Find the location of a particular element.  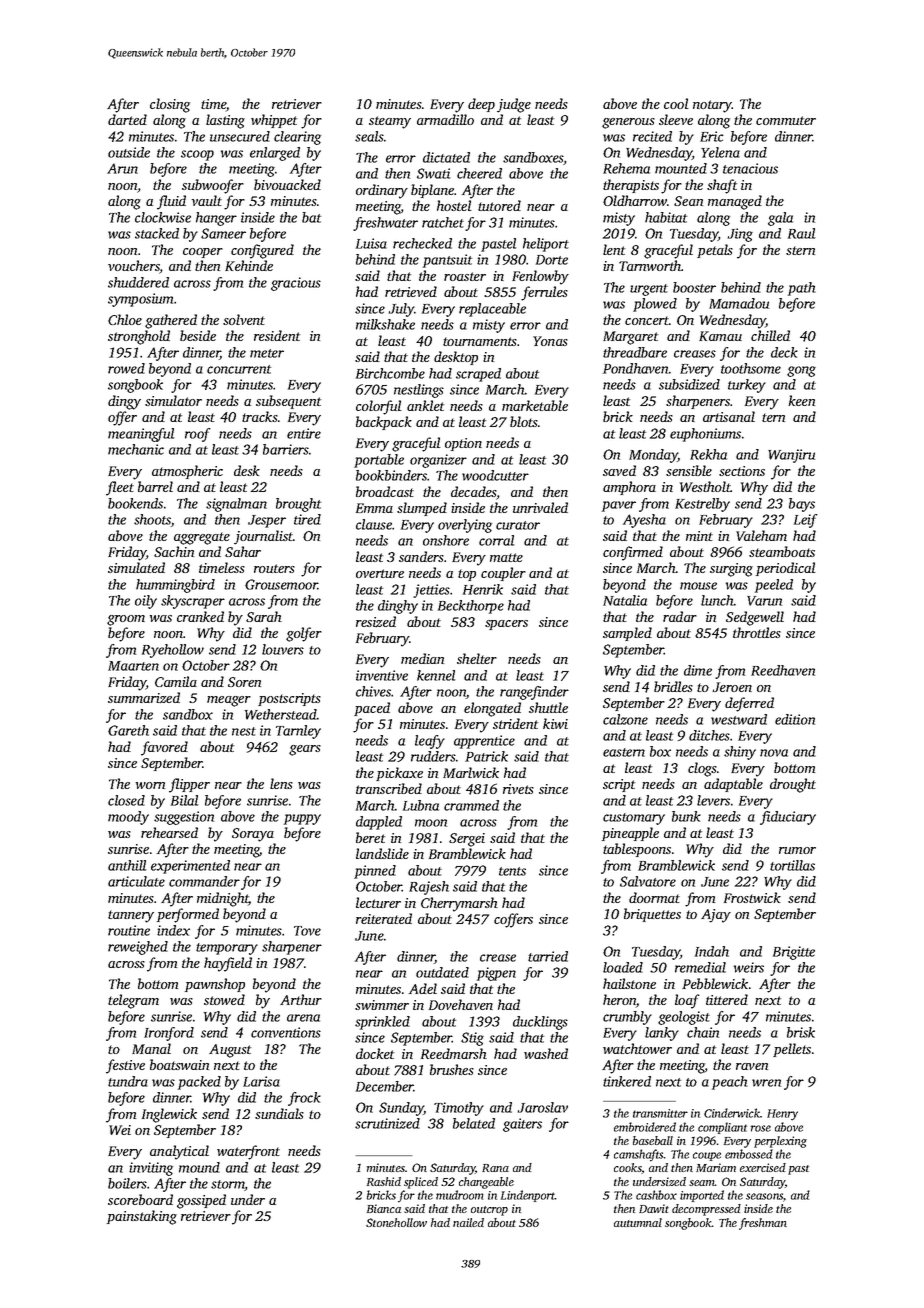

concurrent is located at coordinates (239, 369).
